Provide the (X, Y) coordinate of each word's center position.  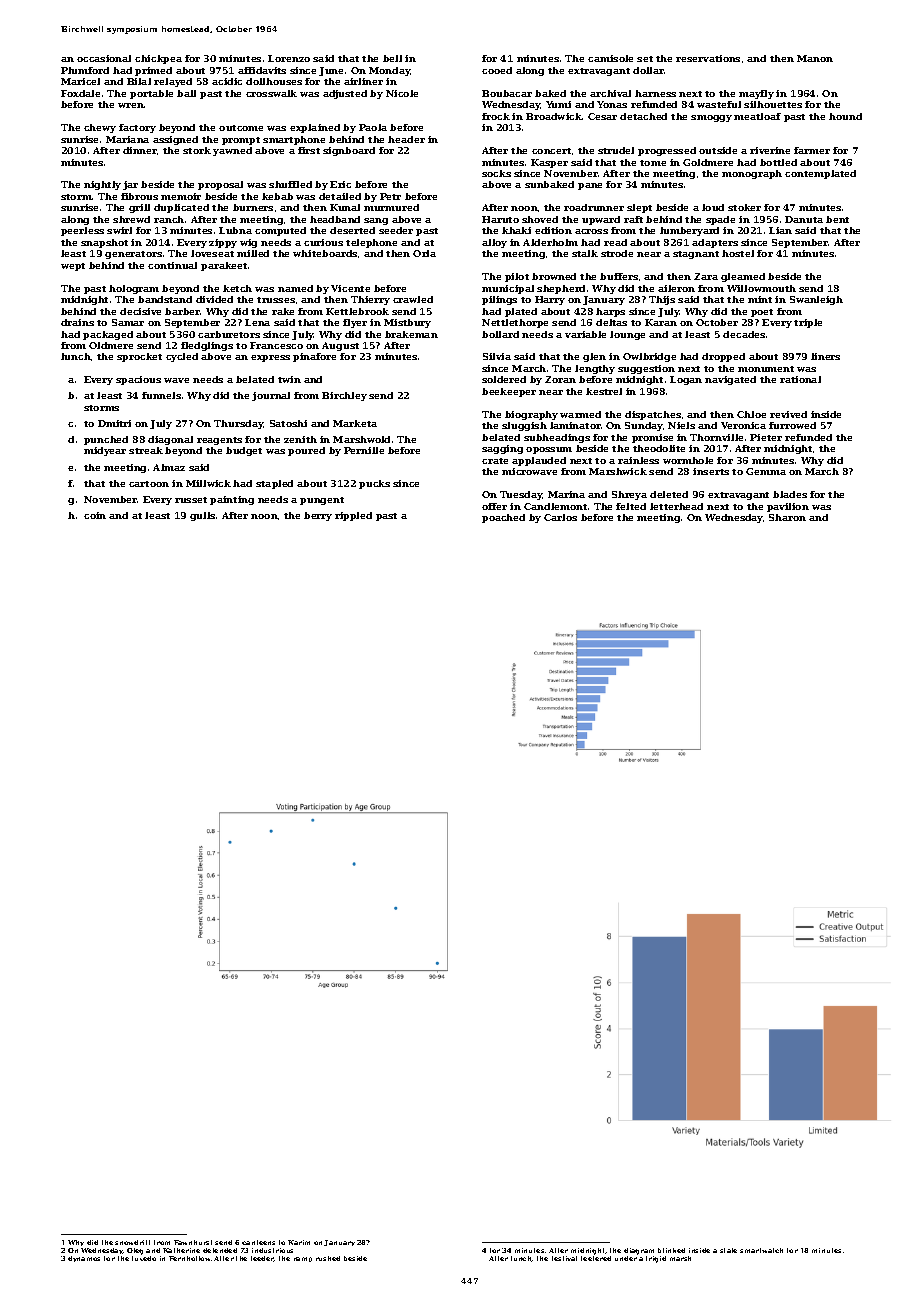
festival (564, 1258)
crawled (413, 299)
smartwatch (761, 1250)
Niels (681, 425)
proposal (220, 185)
